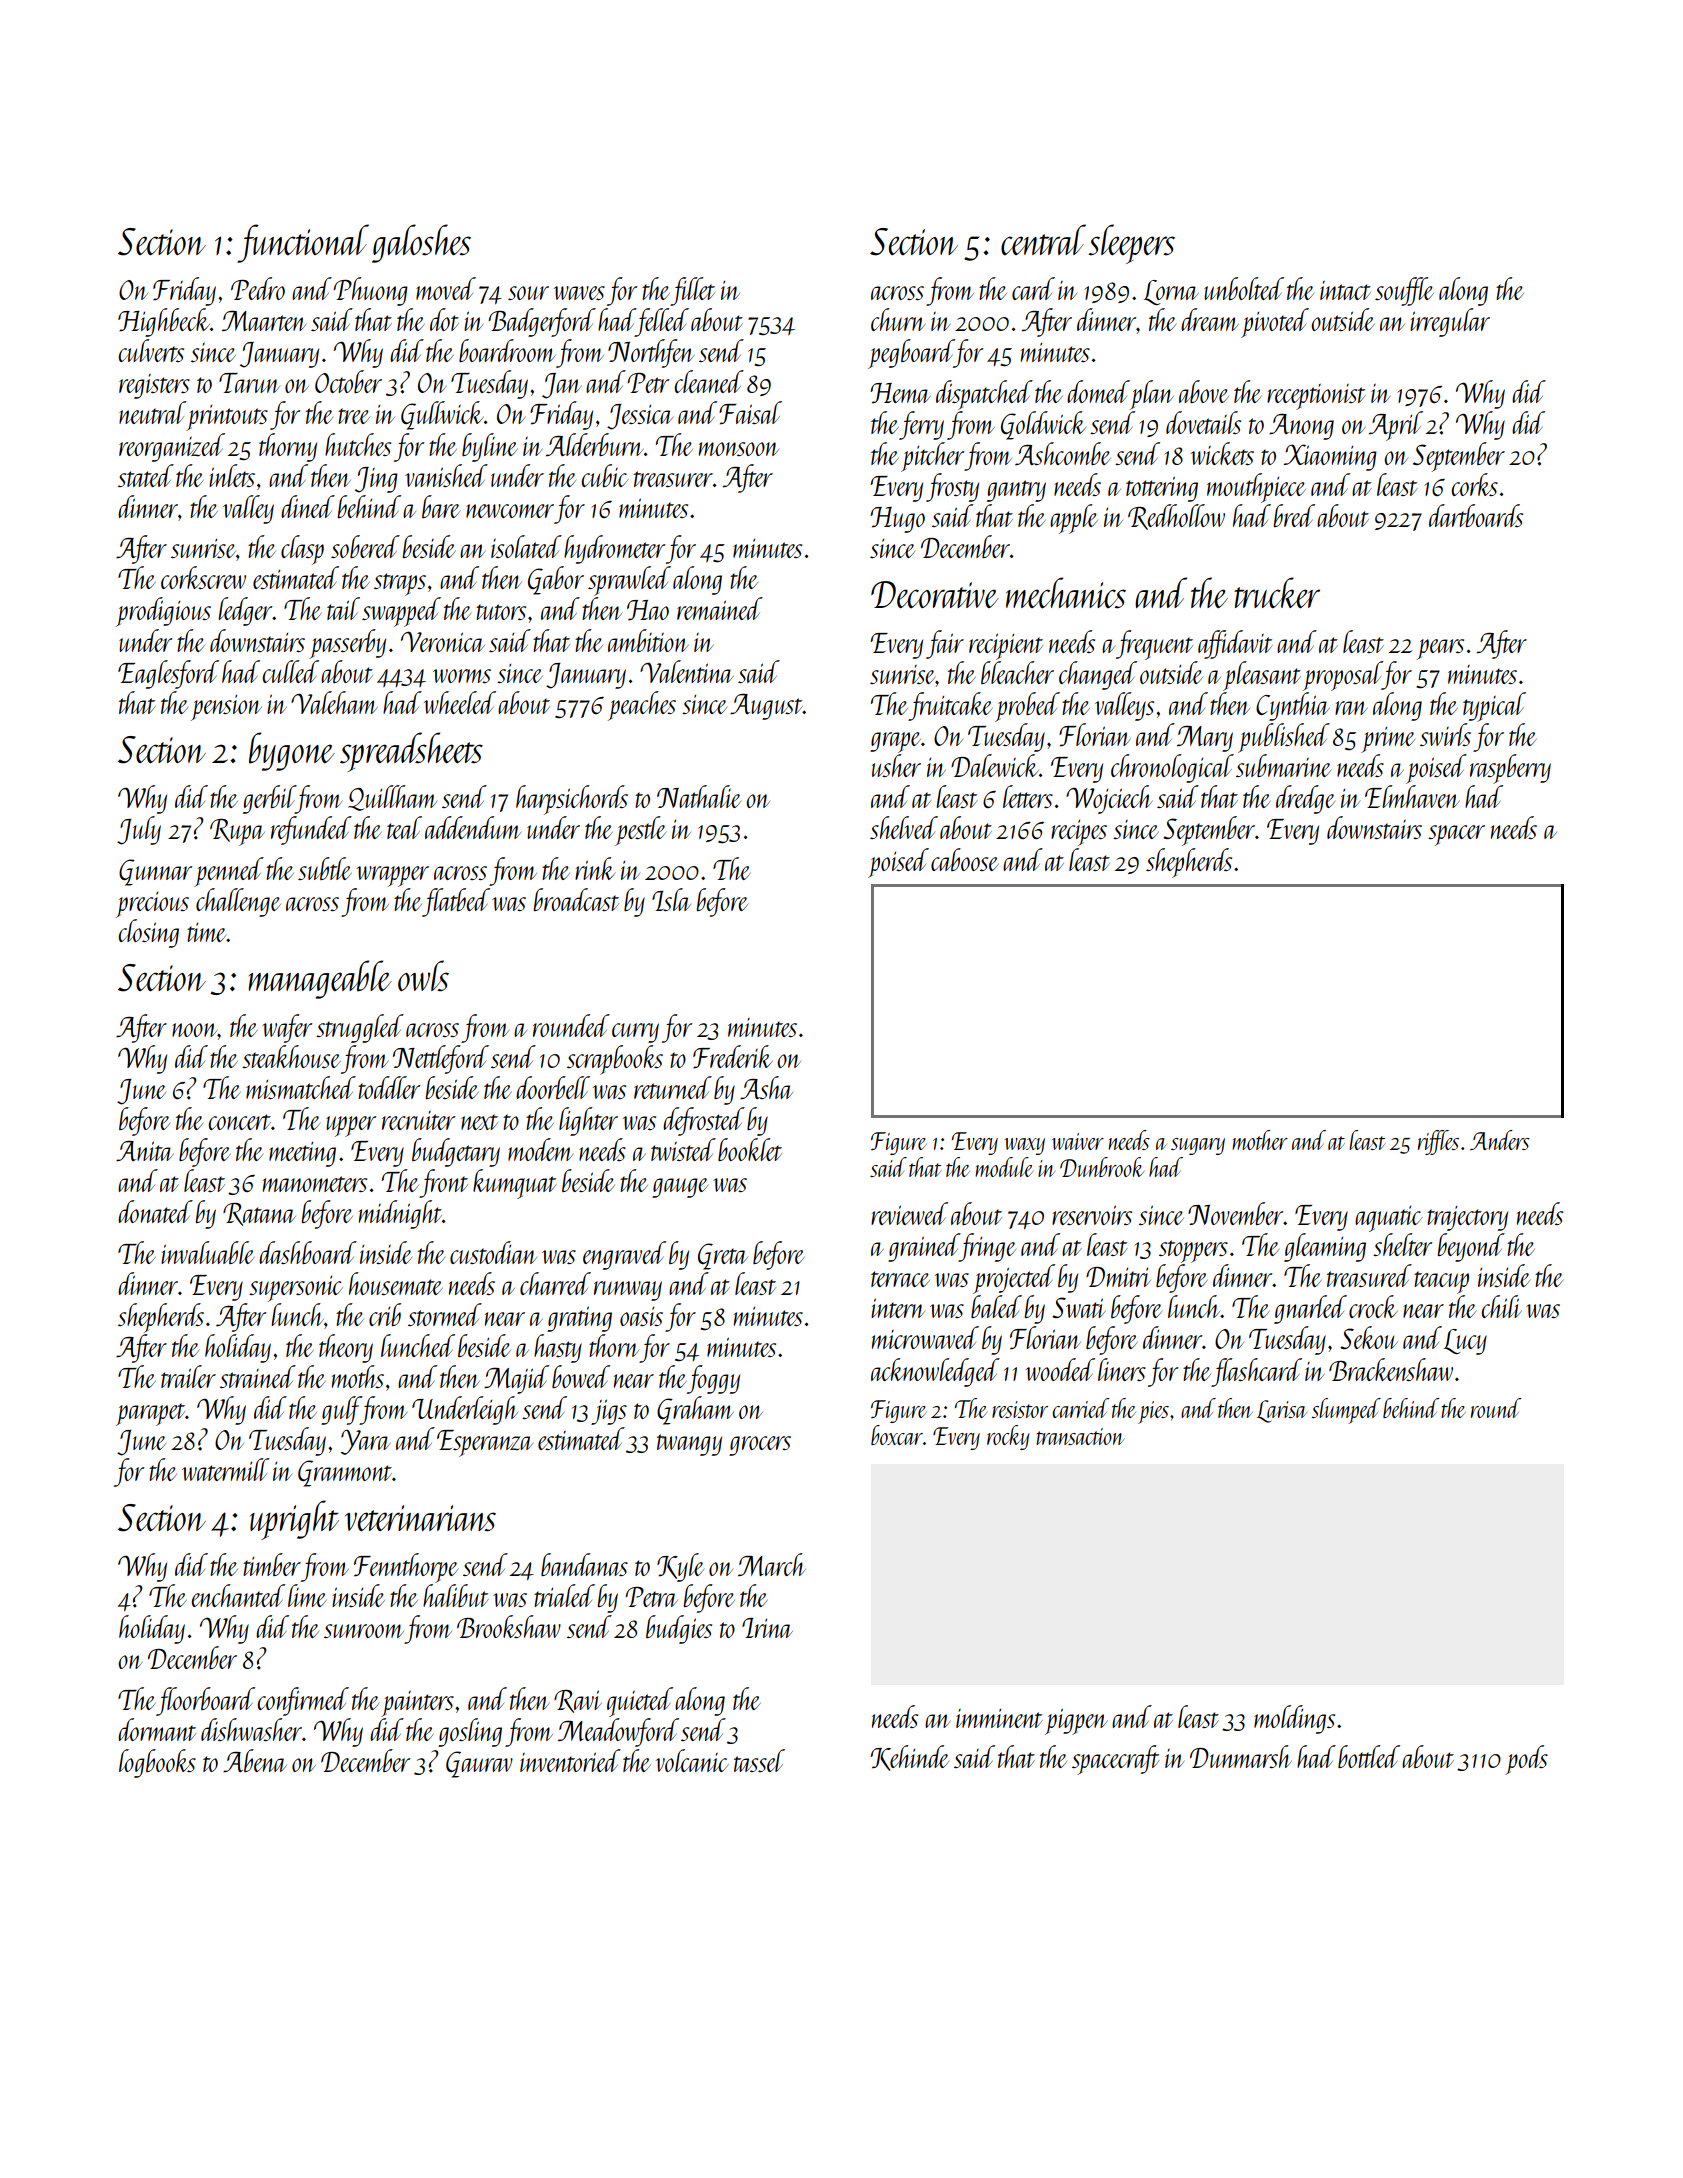  What do you see at coordinates (1404, 291) in the page?
I see `souffle` at bounding box center [1404, 291].
